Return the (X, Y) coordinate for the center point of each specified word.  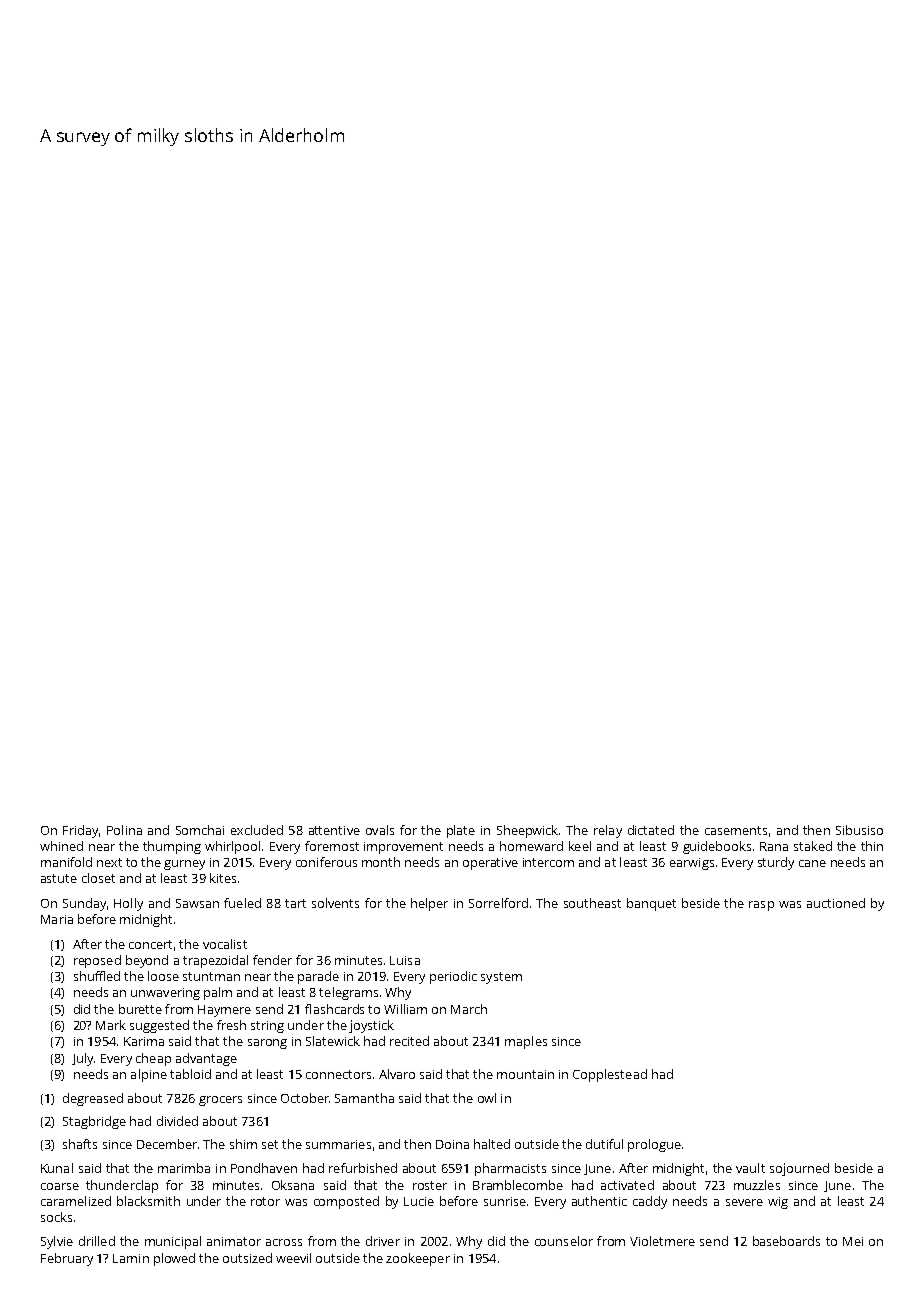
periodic (453, 977)
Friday (80, 831)
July (82, 1059)
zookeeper (418, 1259)
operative (490, 864)
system (501, 978)
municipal (173, 1242)
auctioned (836, 903)
